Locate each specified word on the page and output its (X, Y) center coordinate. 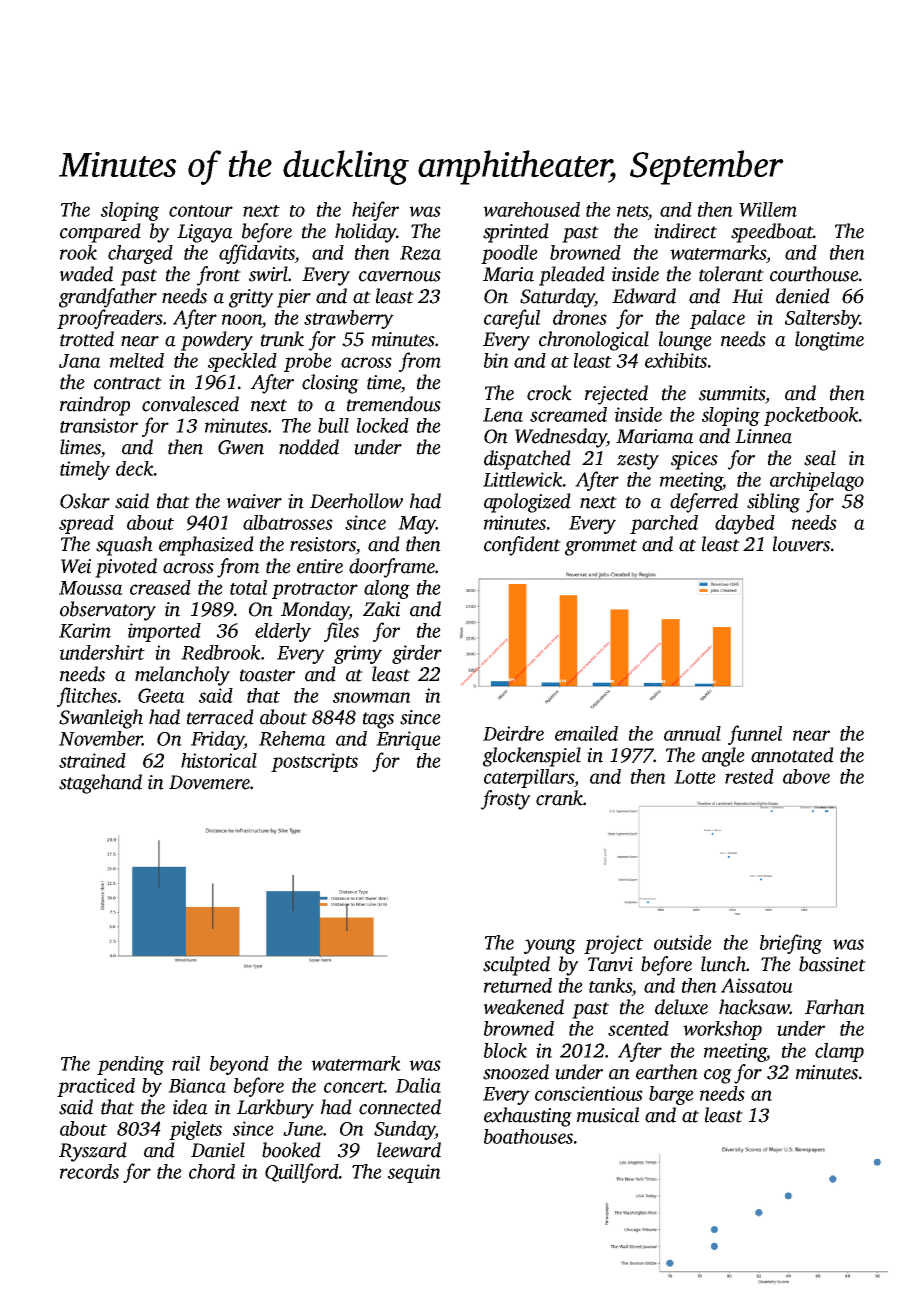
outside (683, 942)
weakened (523, 1007)
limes (80, 447)
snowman (372, 697)
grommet (601, 547)
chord (212, 1171)
